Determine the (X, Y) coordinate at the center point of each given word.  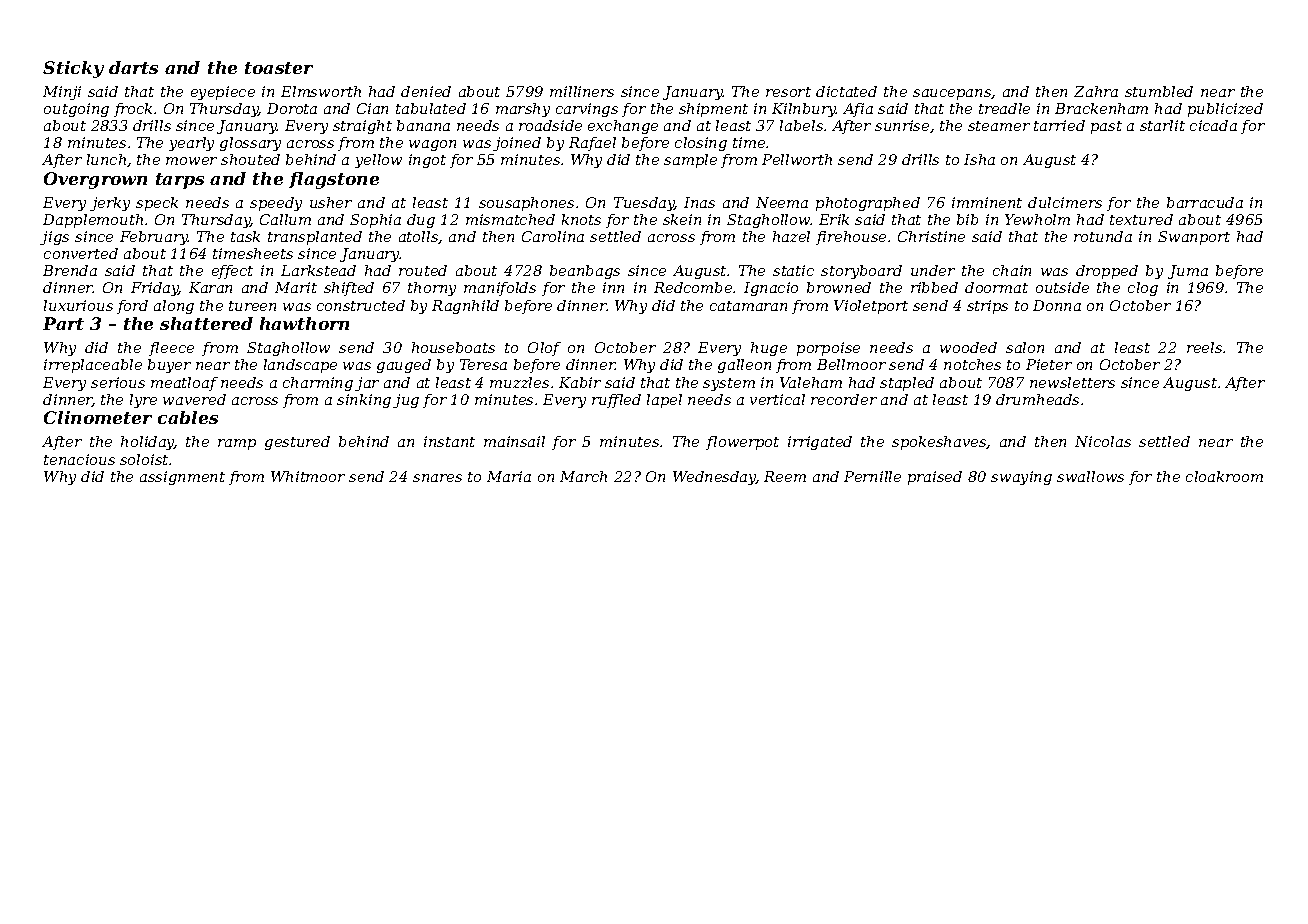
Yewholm (1037, 219)
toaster (279, 68)
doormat (996, 287)
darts (133, 67)
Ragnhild (465, 307)
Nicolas (1103, 441)
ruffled (616, 401)
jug (406, 401)
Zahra (1096, 91)
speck (157, 204)
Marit (296, 287)
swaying (1021, 478)
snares (437, 478)
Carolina (553, 236)
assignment (182, 478)
